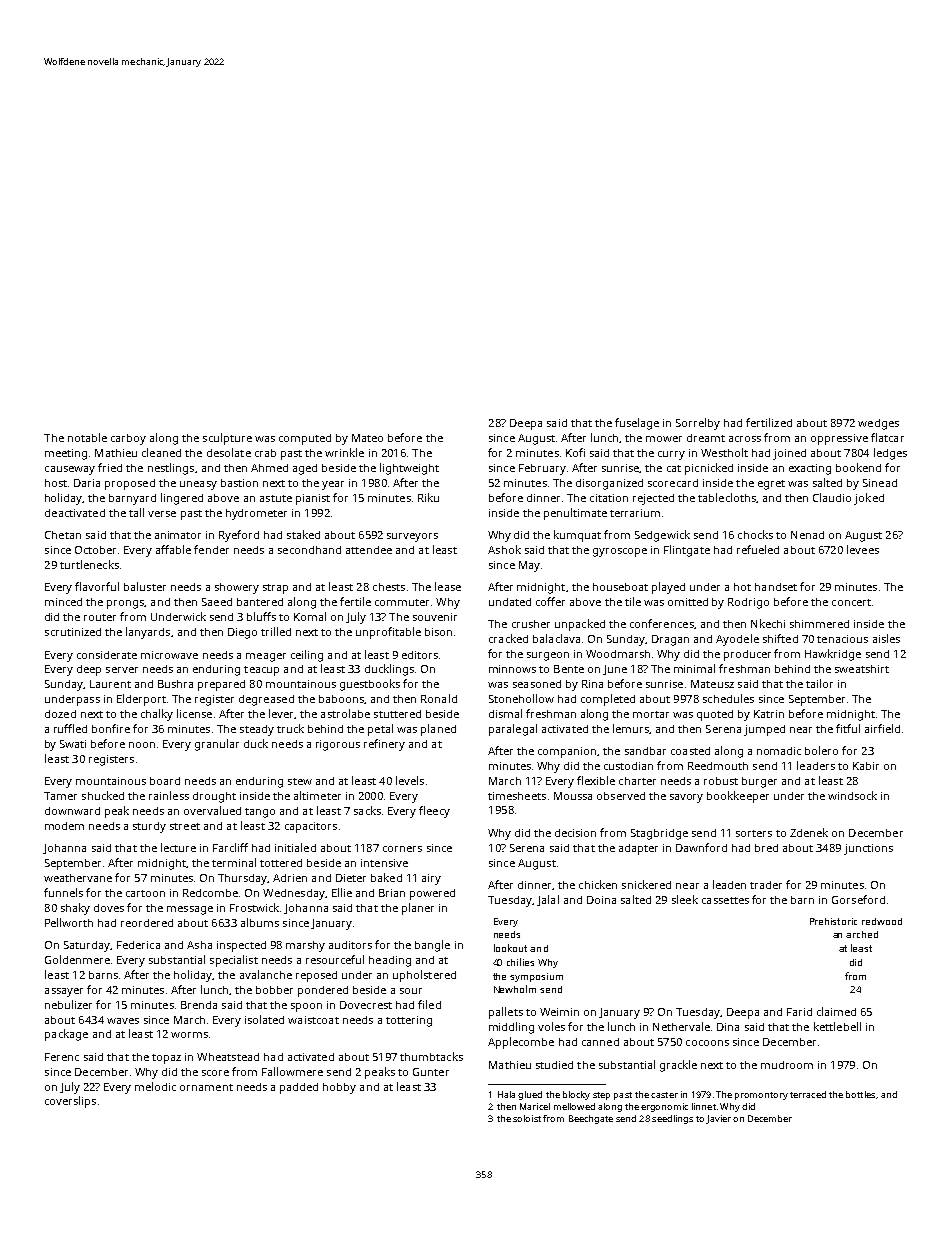  I want to click on companion, so click(567, 752).
